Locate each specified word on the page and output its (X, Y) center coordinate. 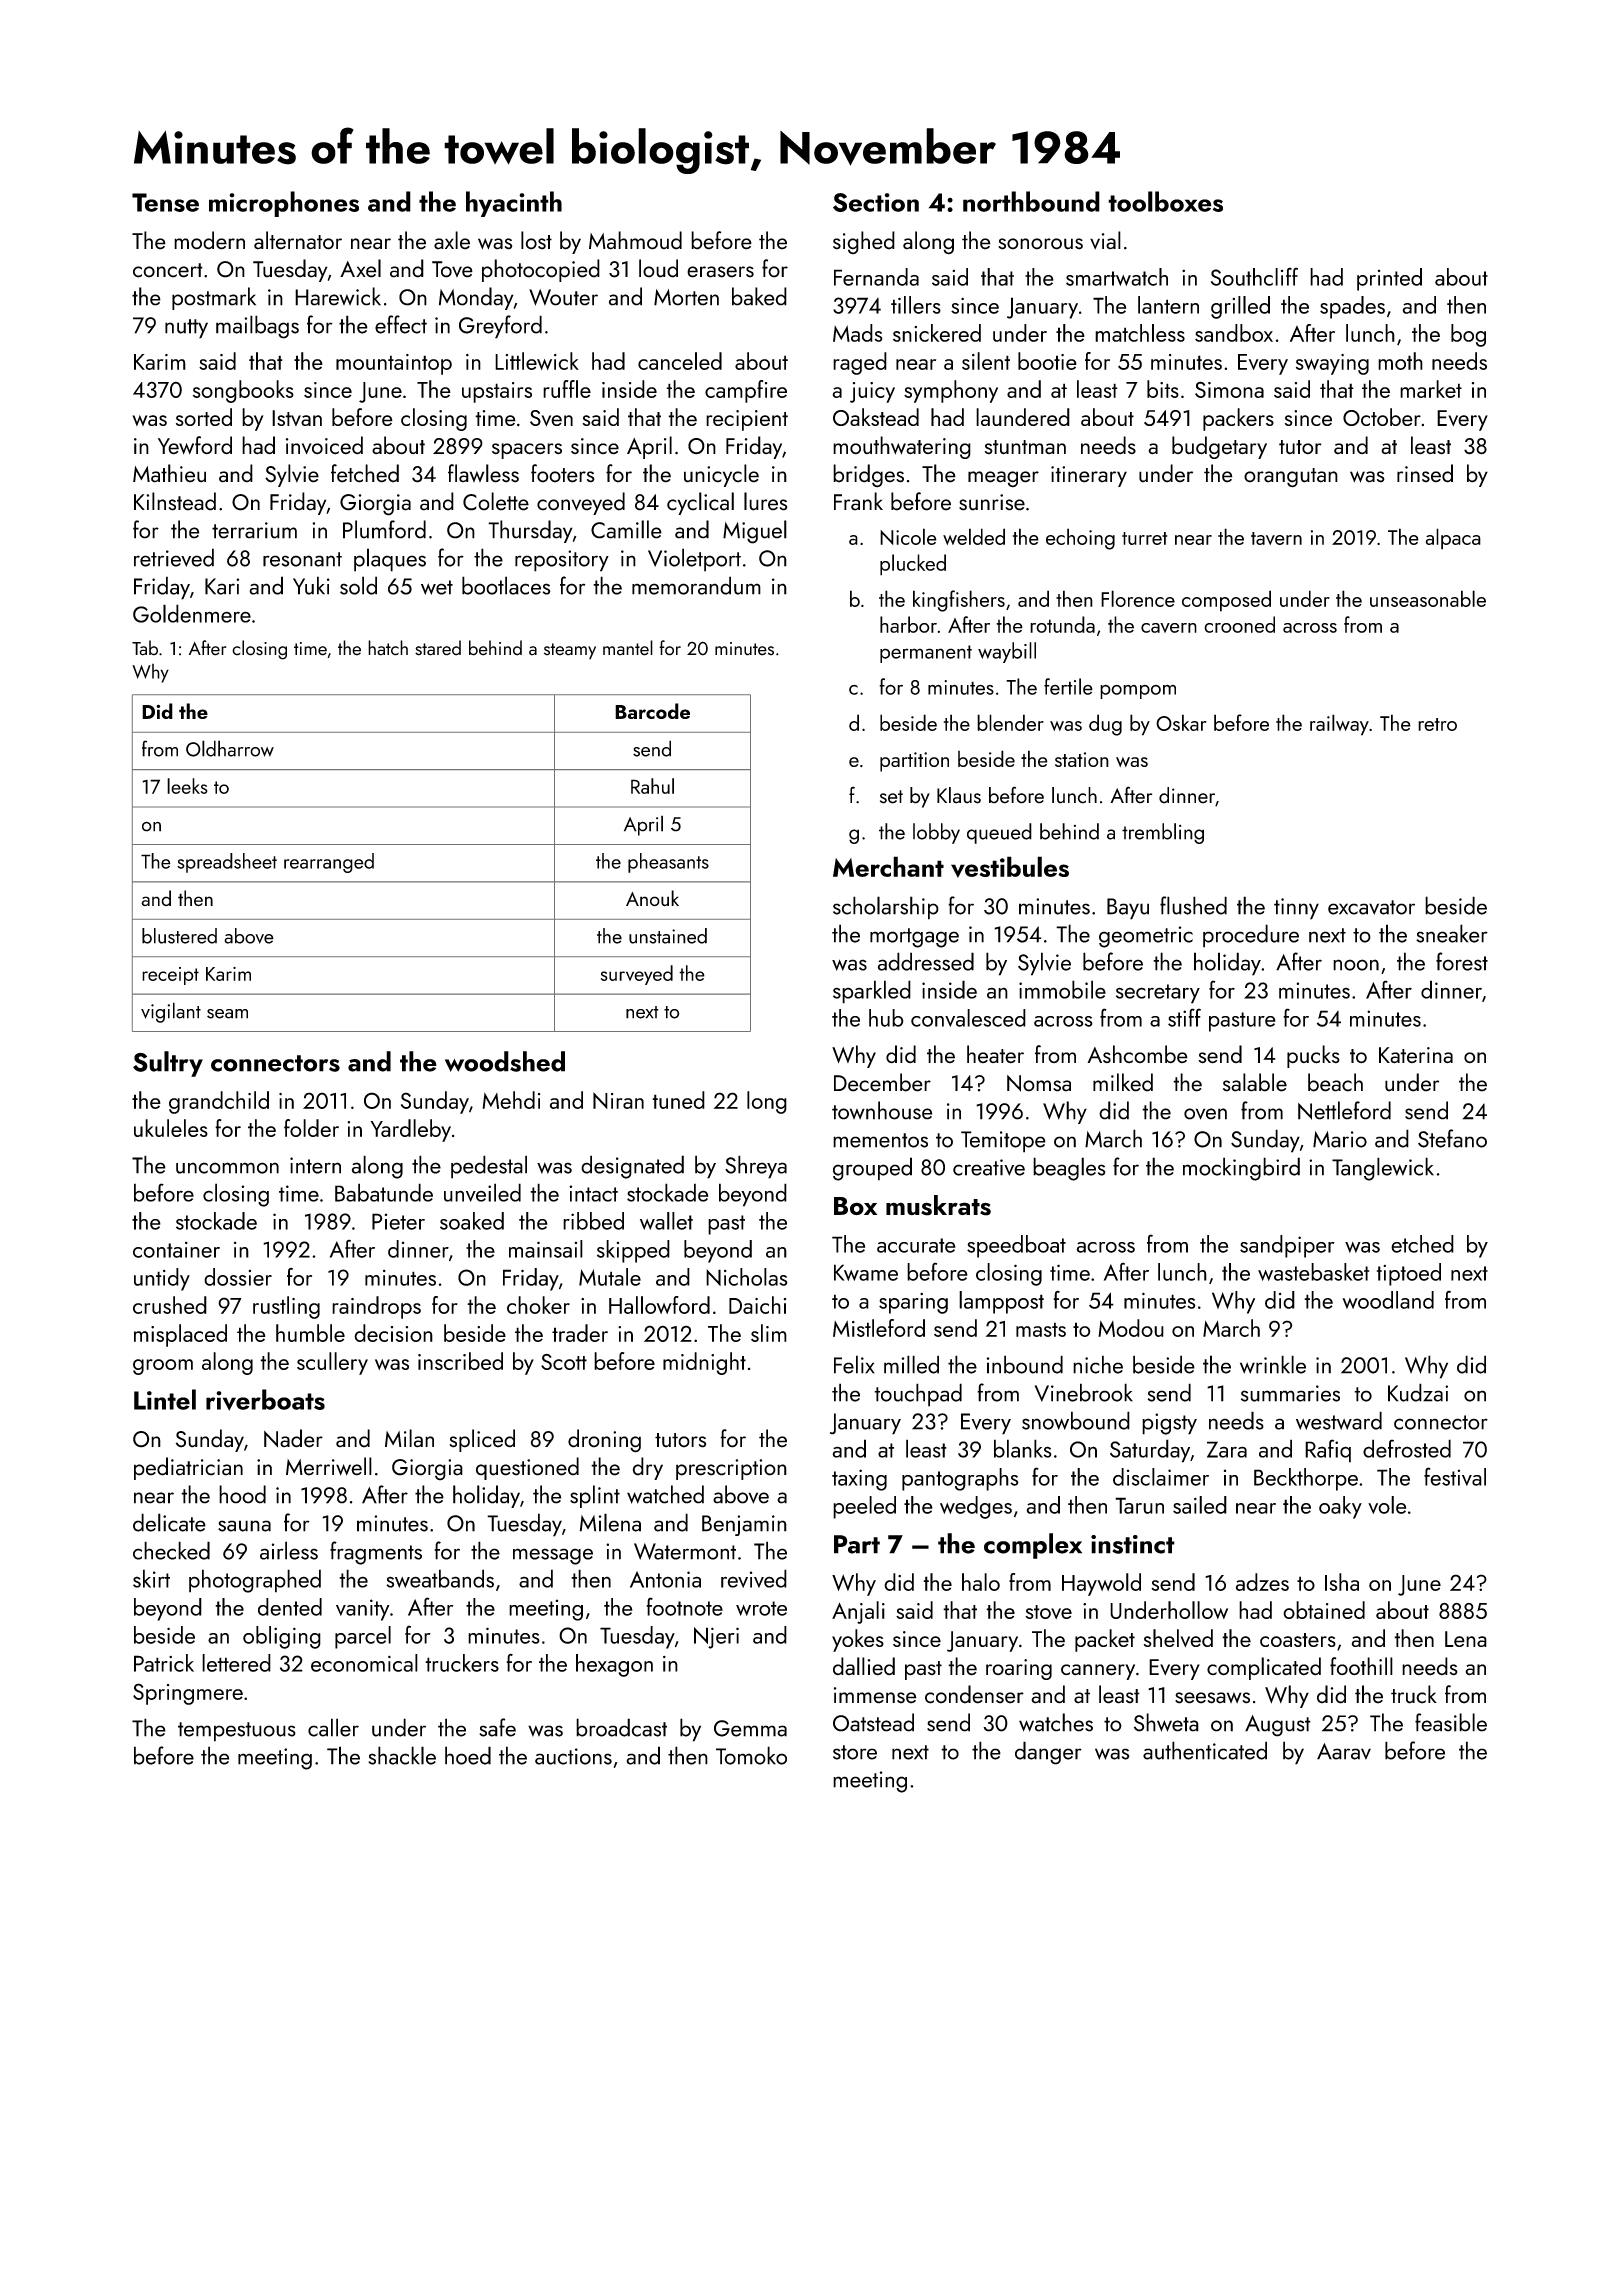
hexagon (614, 1665)
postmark (214, 298)
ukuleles (171, 1128)
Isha (1342, 1582)
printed (1389, 279)
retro (1437, 724)
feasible (1451, 1722)
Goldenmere (192, 613)
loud (658, 268)
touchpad (918, 1395)
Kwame (866, 1272)
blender (1010, 722)
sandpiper (1287, 1246)
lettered (236, 1663)
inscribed (460, 1361)
